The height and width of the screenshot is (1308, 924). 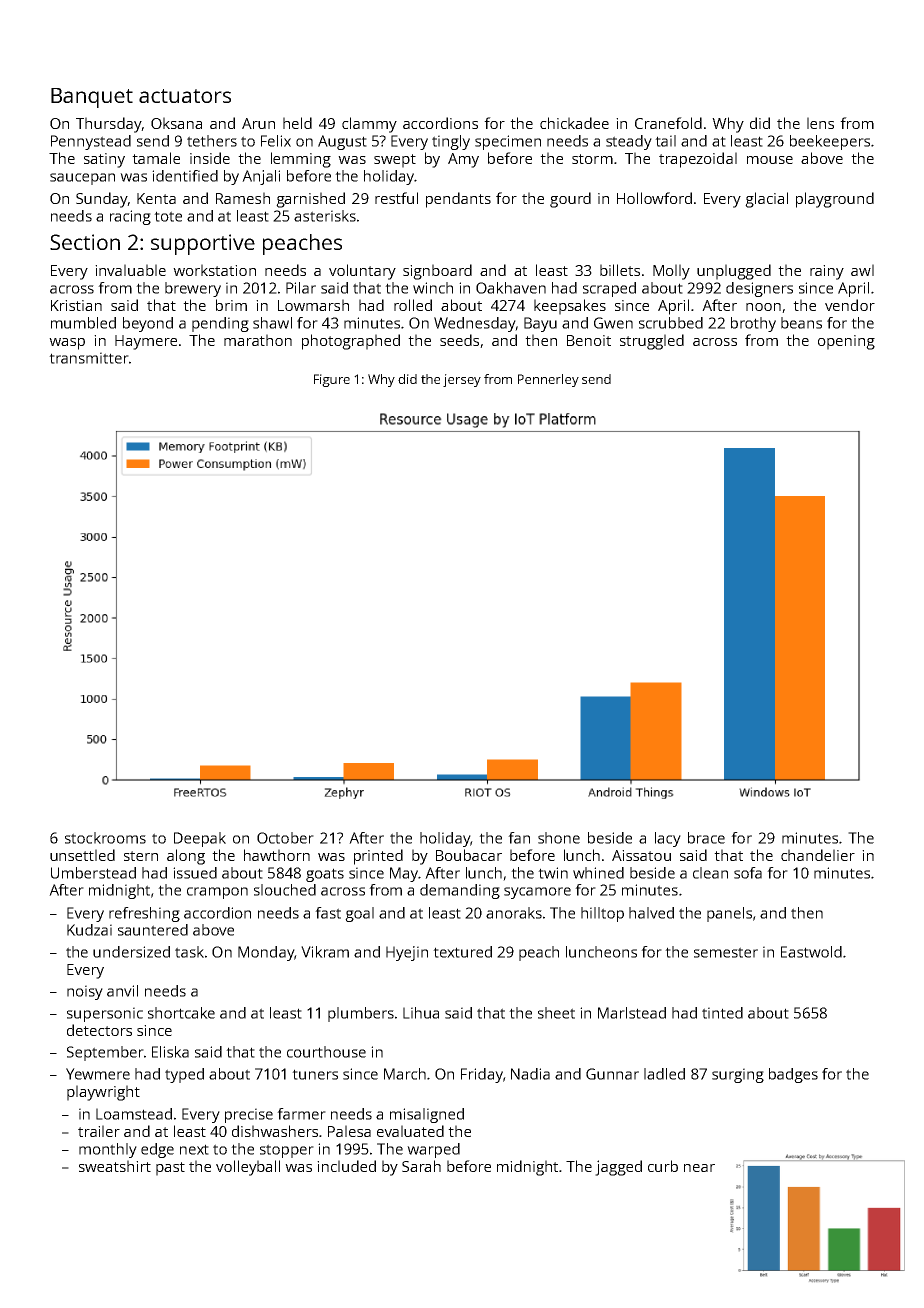 What do you see at coordinates (421, 1013) in the screenshot?
I see `Lihua` at bounding box center [421, 1013].
